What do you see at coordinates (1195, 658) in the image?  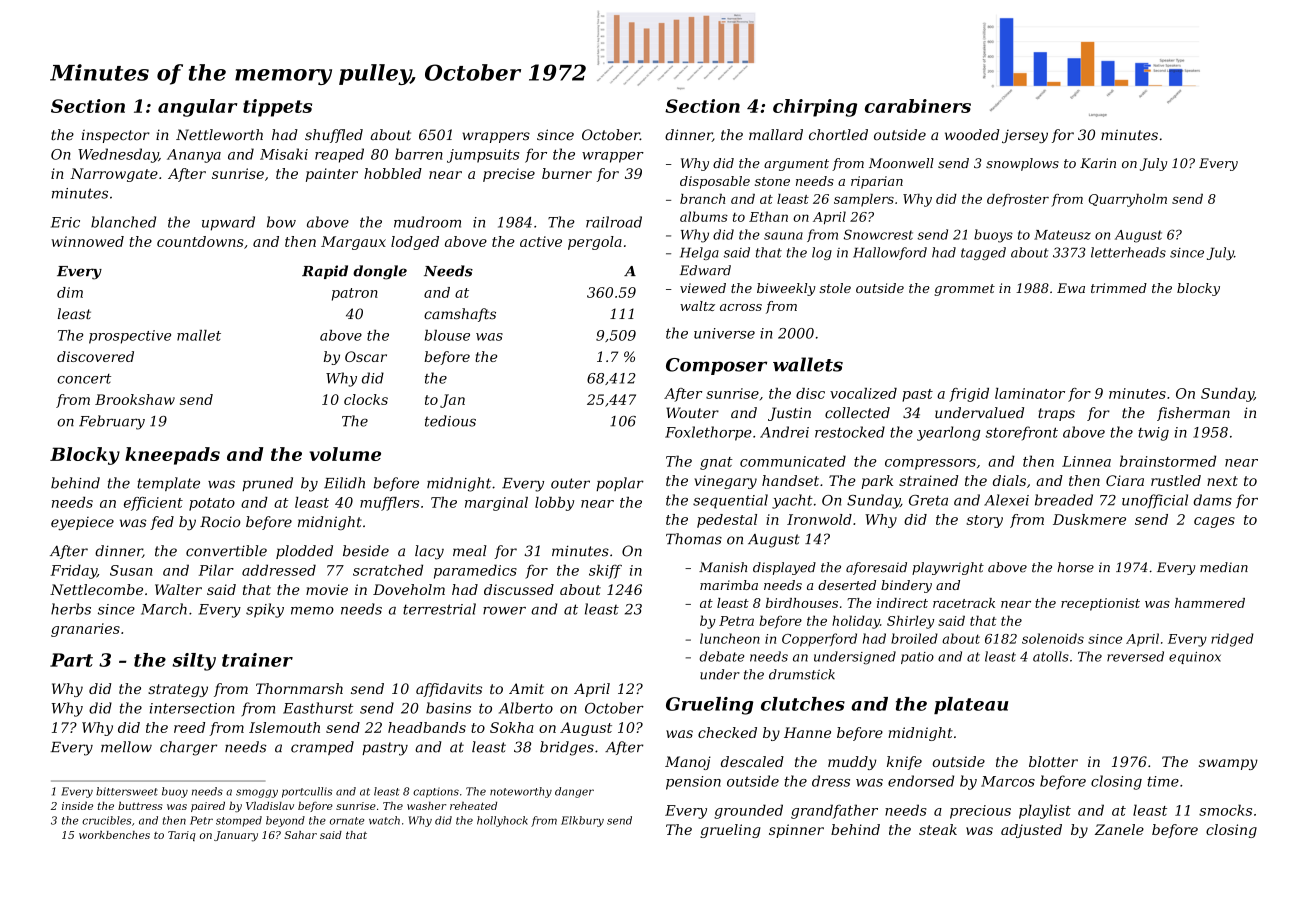 I see `equinox` at bounding box center [1195, 658].
